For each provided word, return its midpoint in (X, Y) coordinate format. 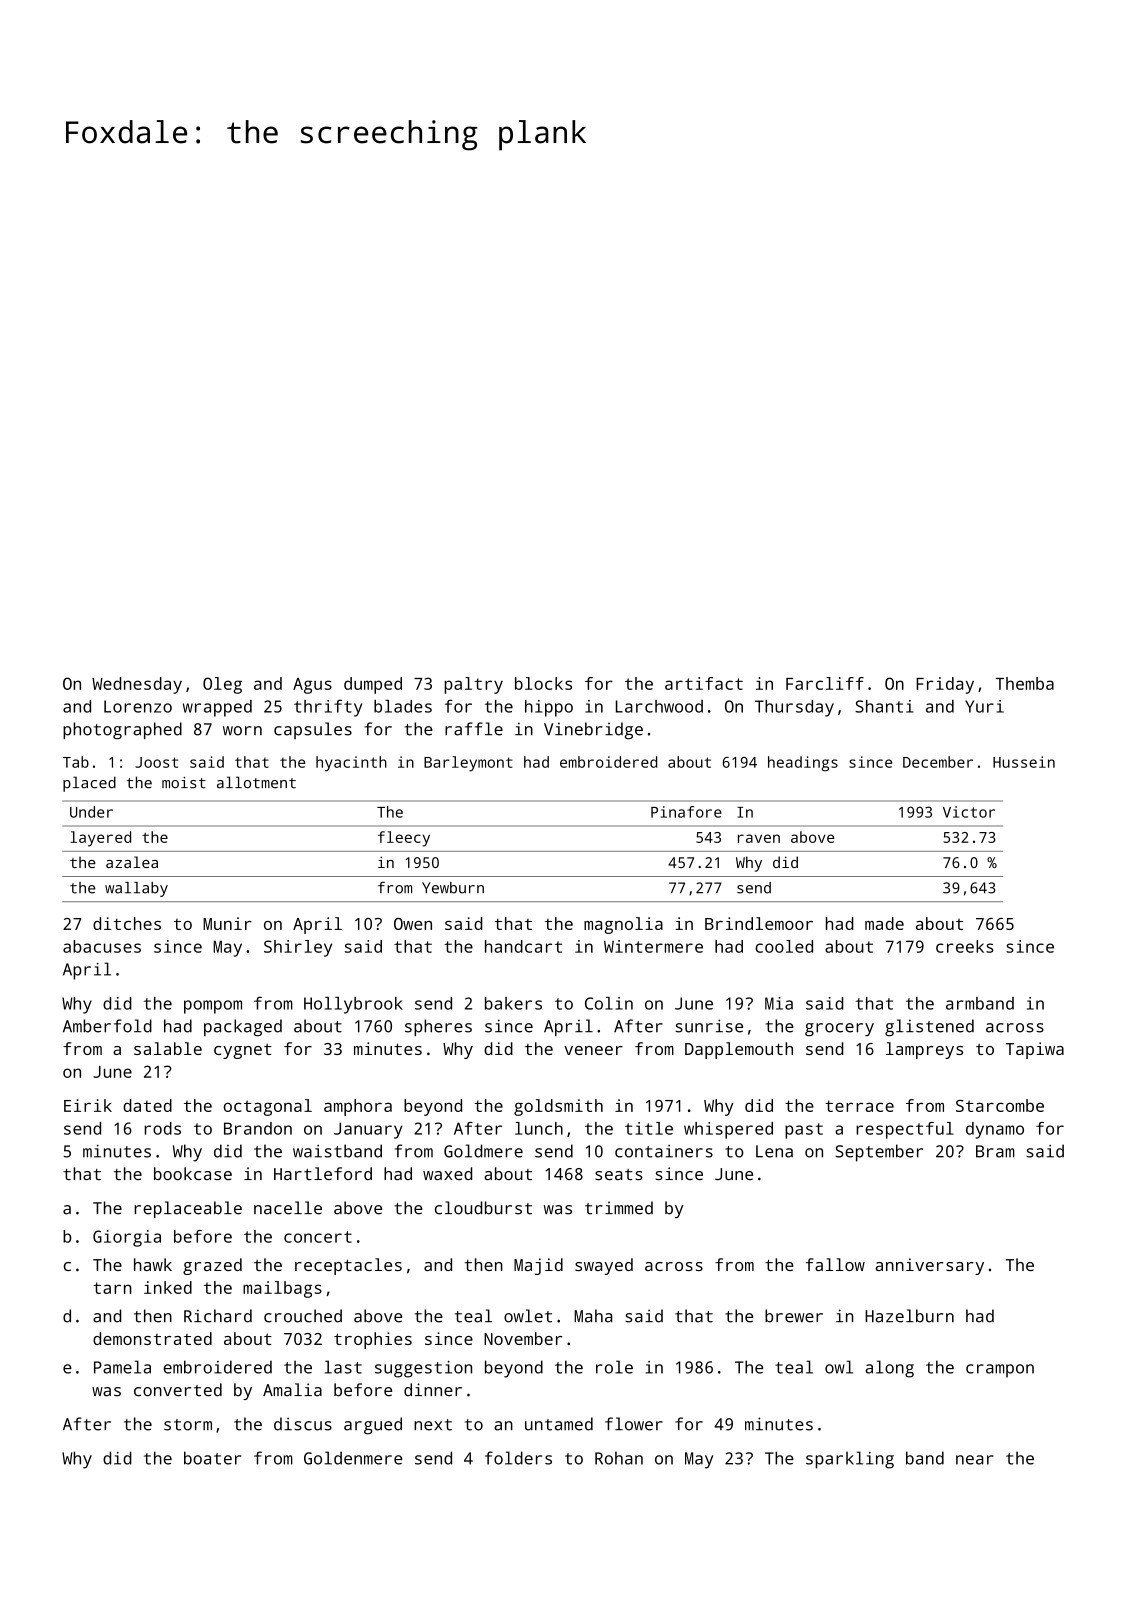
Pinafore (686, 812)
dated (147, 1105)
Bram (995, 1151)
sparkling (850, 1460)
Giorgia (127, 1238)
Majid (538, 1266)
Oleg (222, 685)
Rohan (619, 1458)
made (884, 923)
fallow (835, 1264)
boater (212, 1458)
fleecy (404, 839)
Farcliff (825, 683)
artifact (704, 683)
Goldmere (483, 1151)
